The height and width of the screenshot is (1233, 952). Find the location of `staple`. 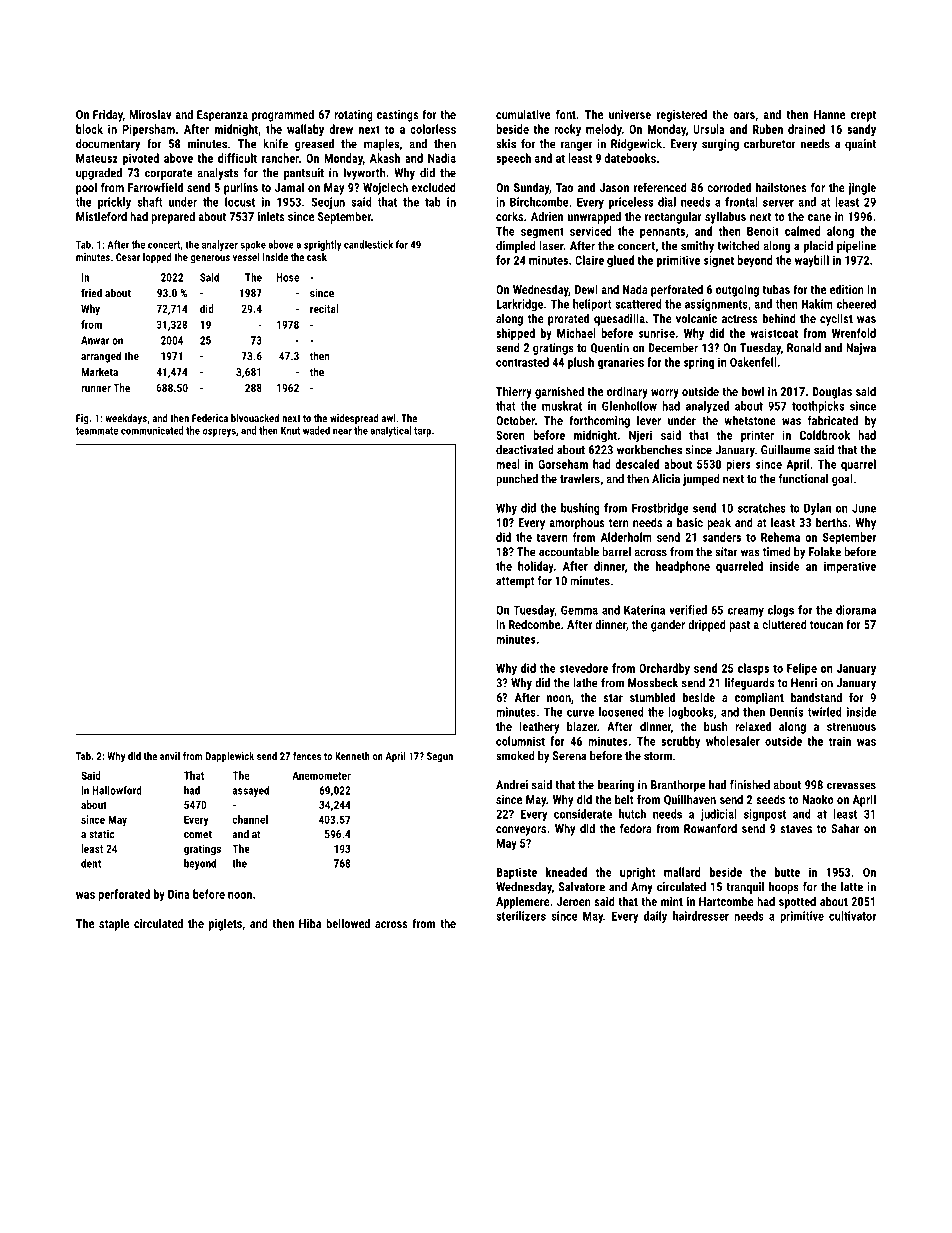

staple is located at coordinates (114, 924).
